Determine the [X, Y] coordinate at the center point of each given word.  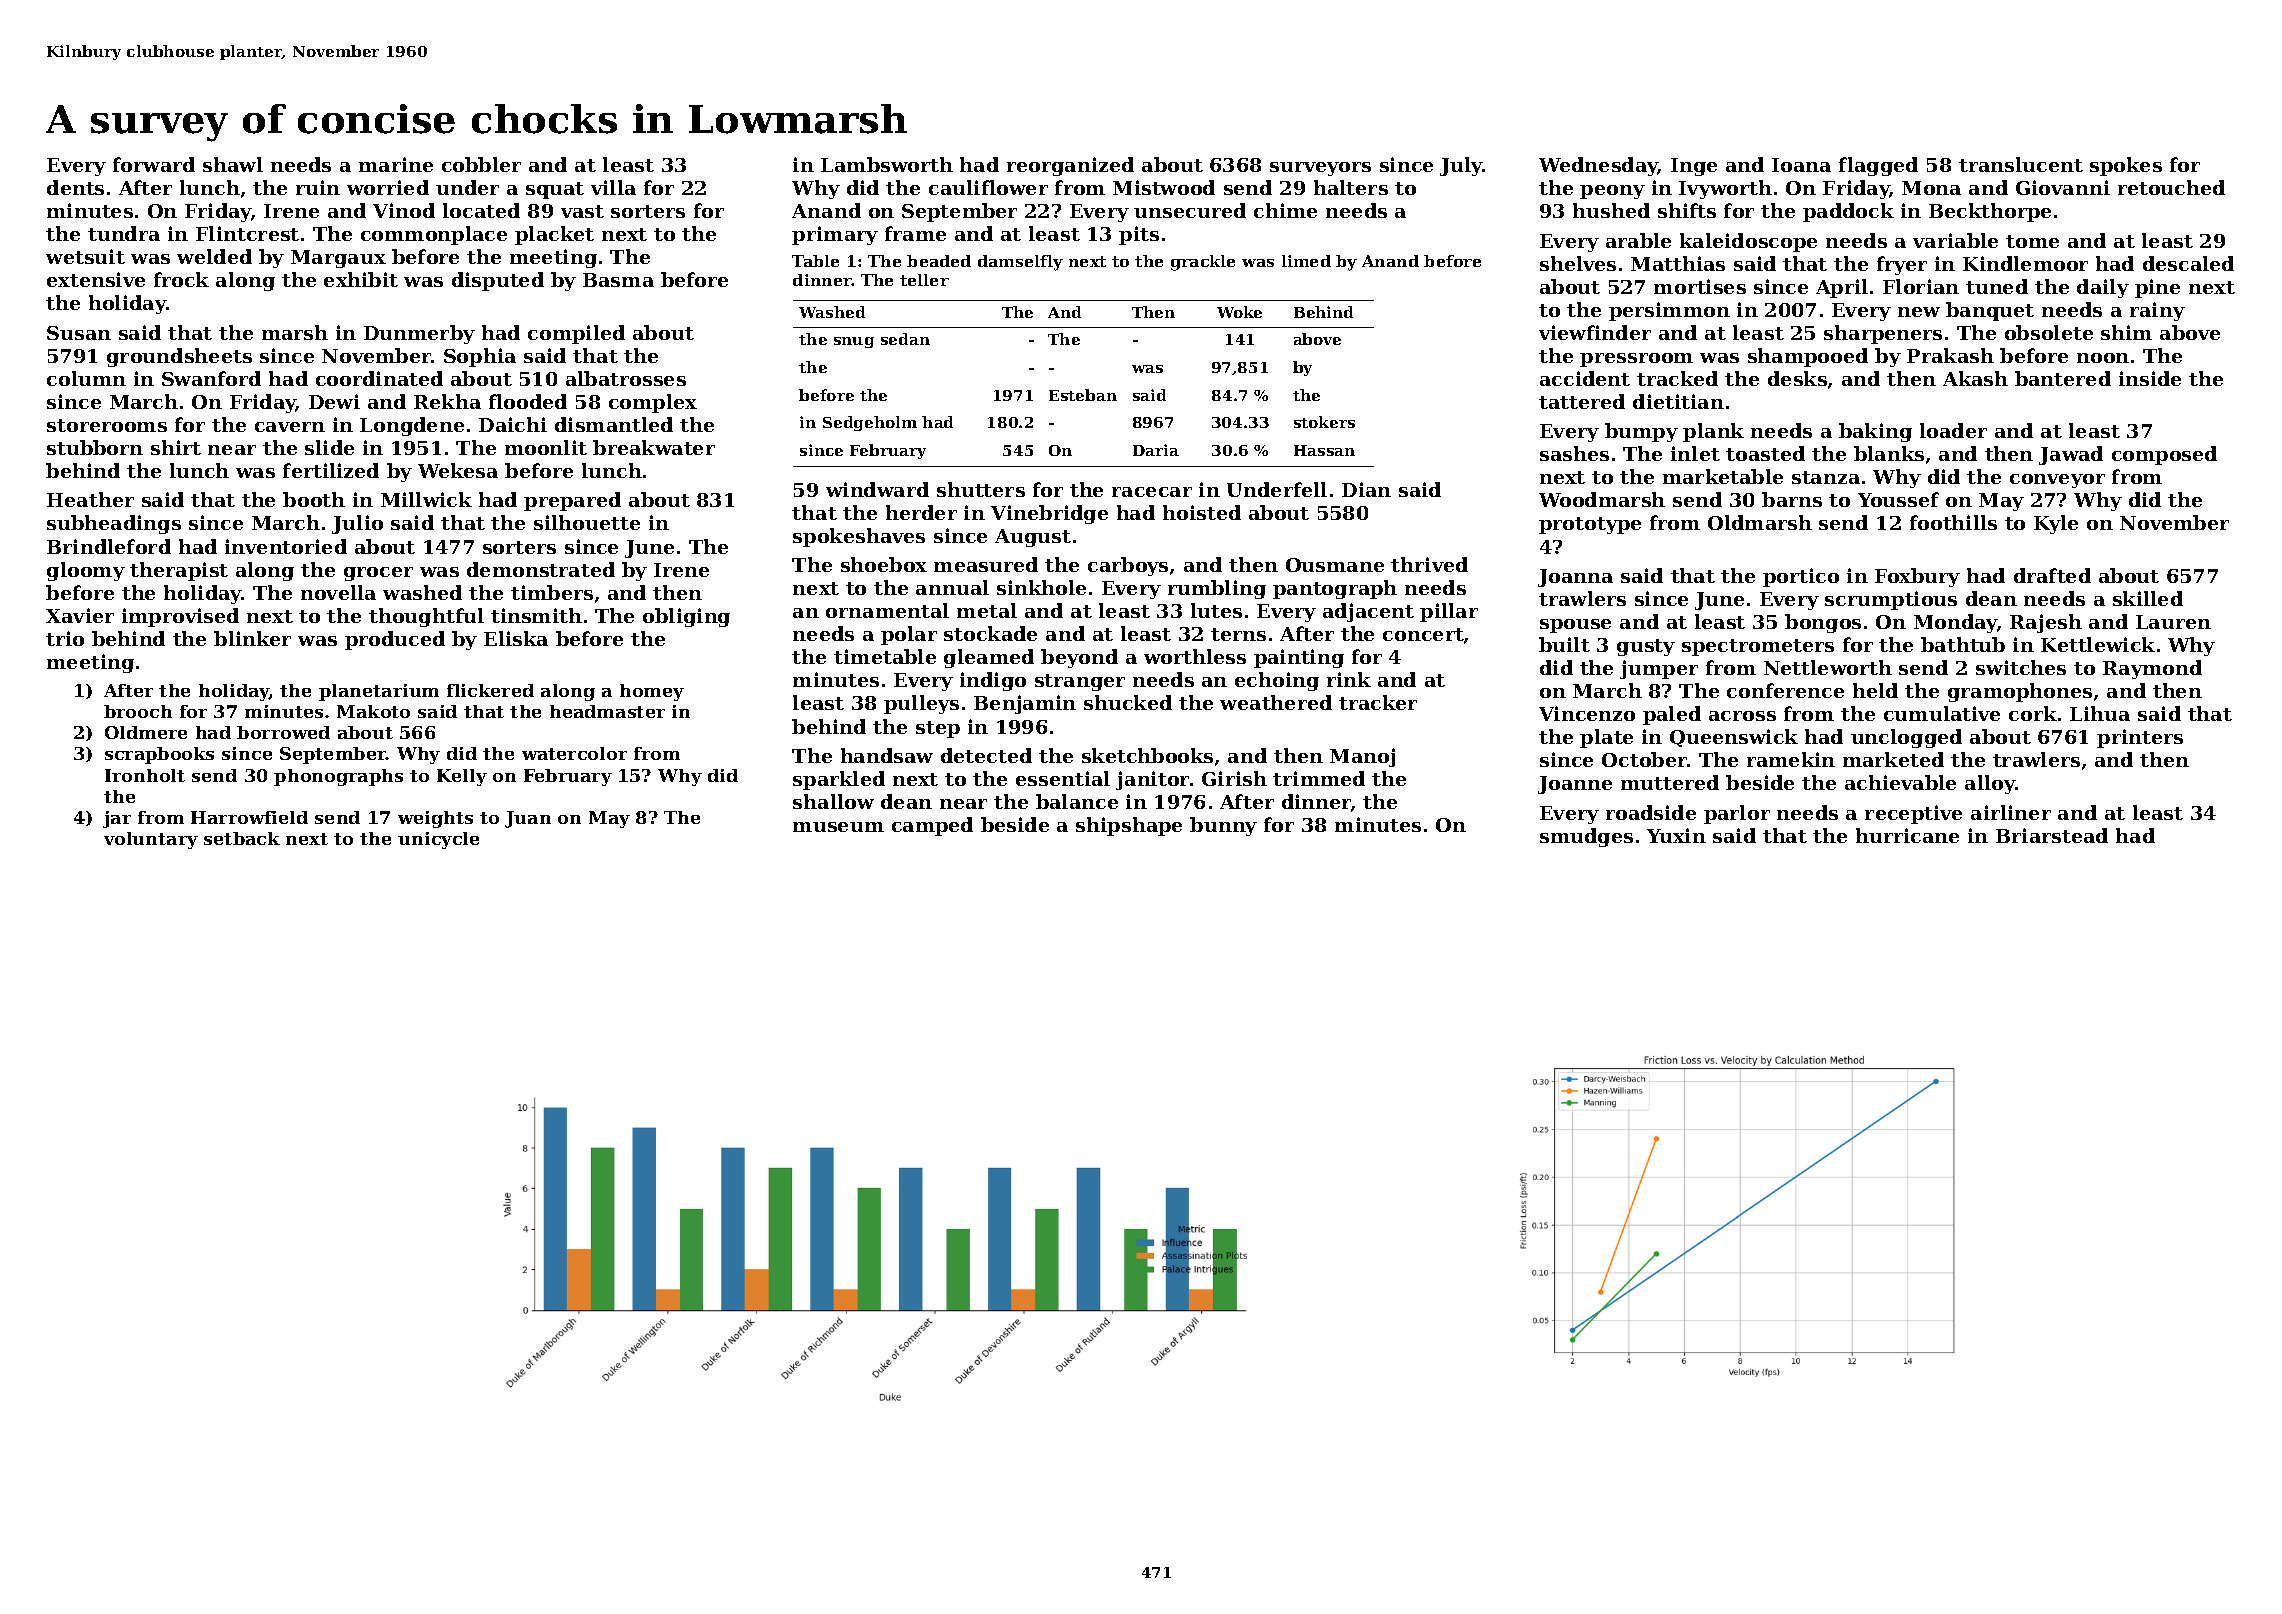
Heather [90, 499]
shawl [233, 164]
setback [242, 838]
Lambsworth [887, 164]
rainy [2157, 311]
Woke [1239, 312]
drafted [2052, 575]
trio [65, 638]
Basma [618, 280]
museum [838, 827]
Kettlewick [2098, 644]
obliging [686, 617]
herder [921, 512]
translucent [2021, 164]
